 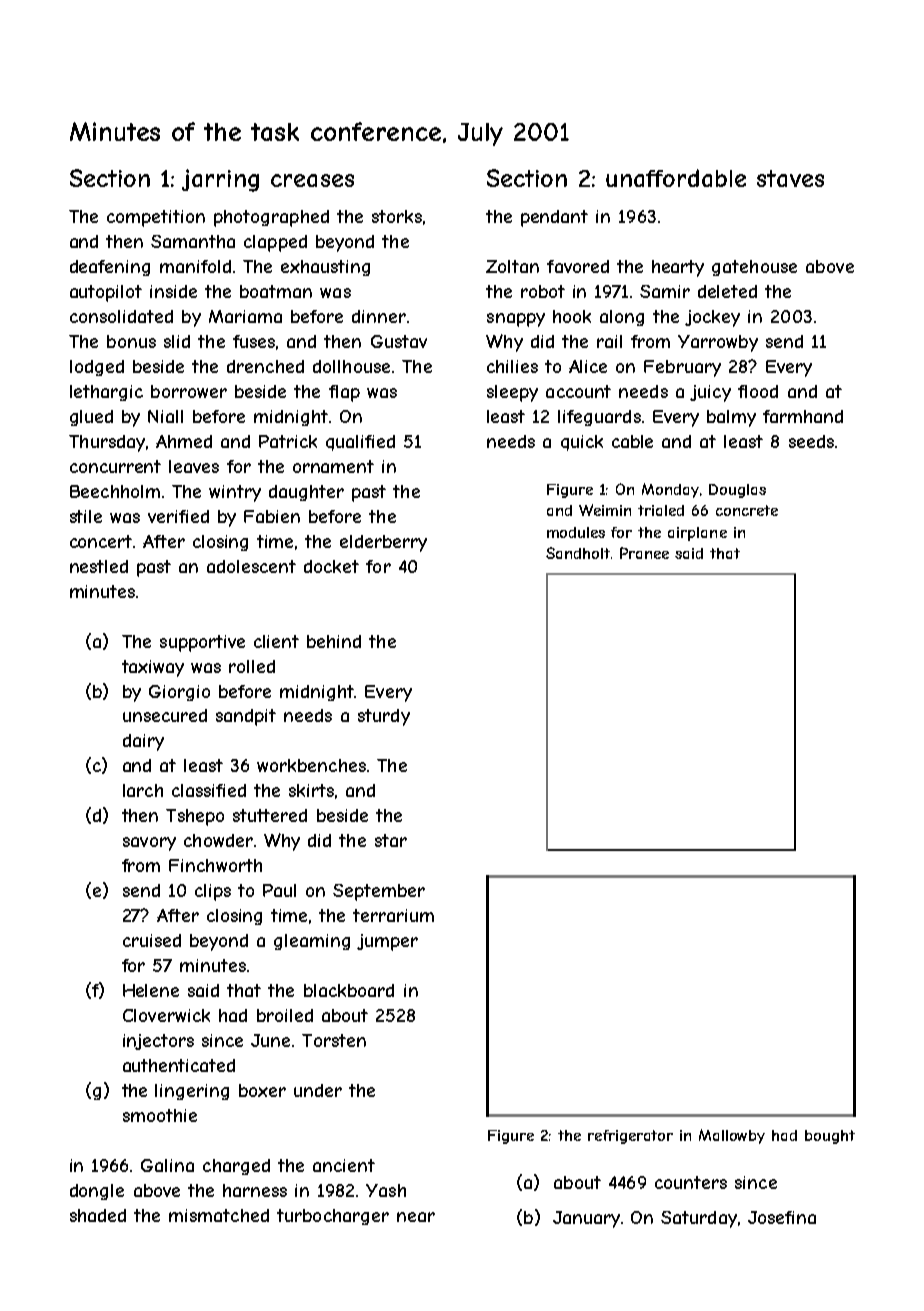 What do you see at coordinates (782, 1217) in the page?
I see `Josefina` at bounding box center [782, 1217].
